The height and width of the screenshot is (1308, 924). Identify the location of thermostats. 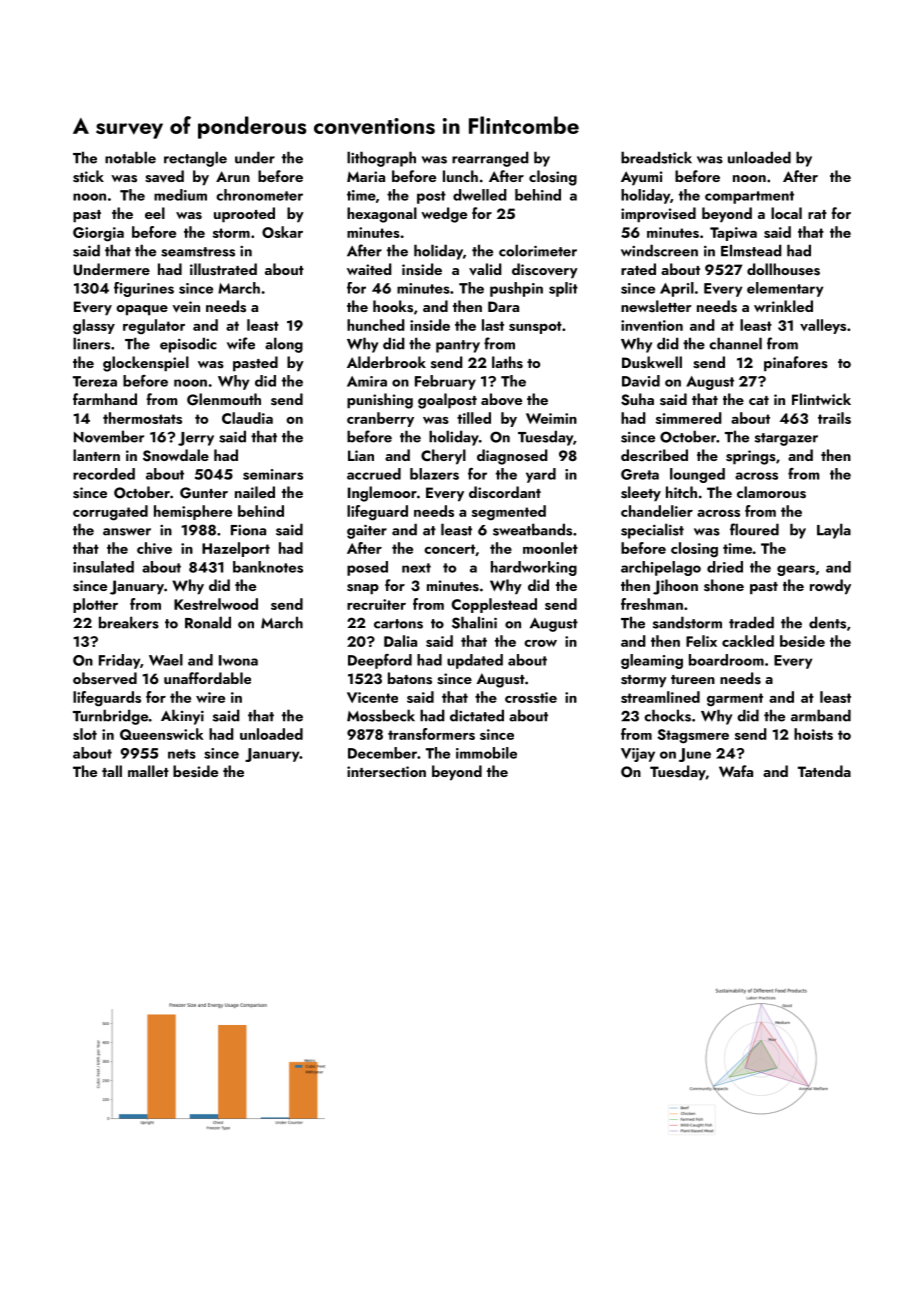
(142, 418).
